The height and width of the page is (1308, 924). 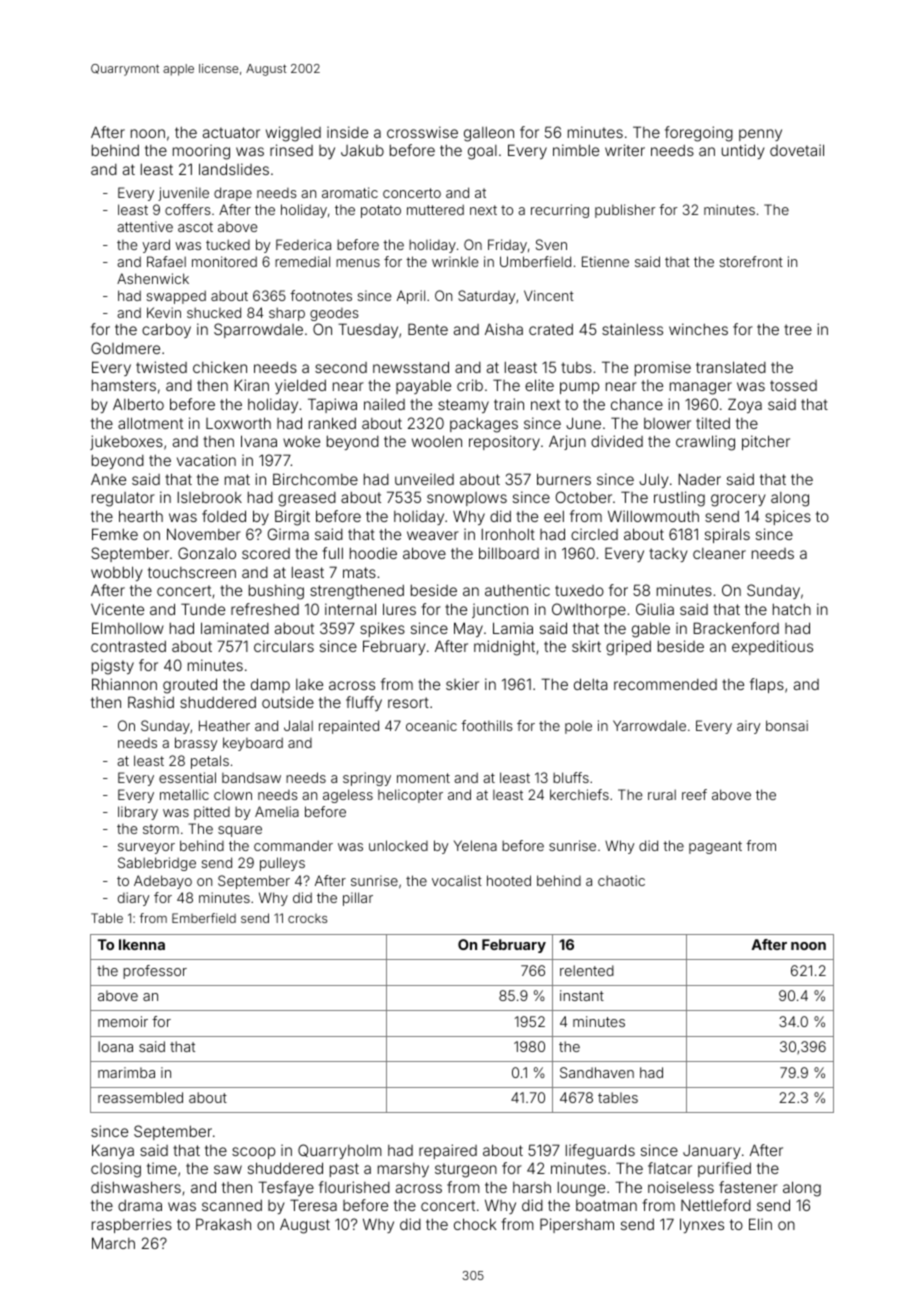 I want to click on mats, so click(x=359, y=572).
